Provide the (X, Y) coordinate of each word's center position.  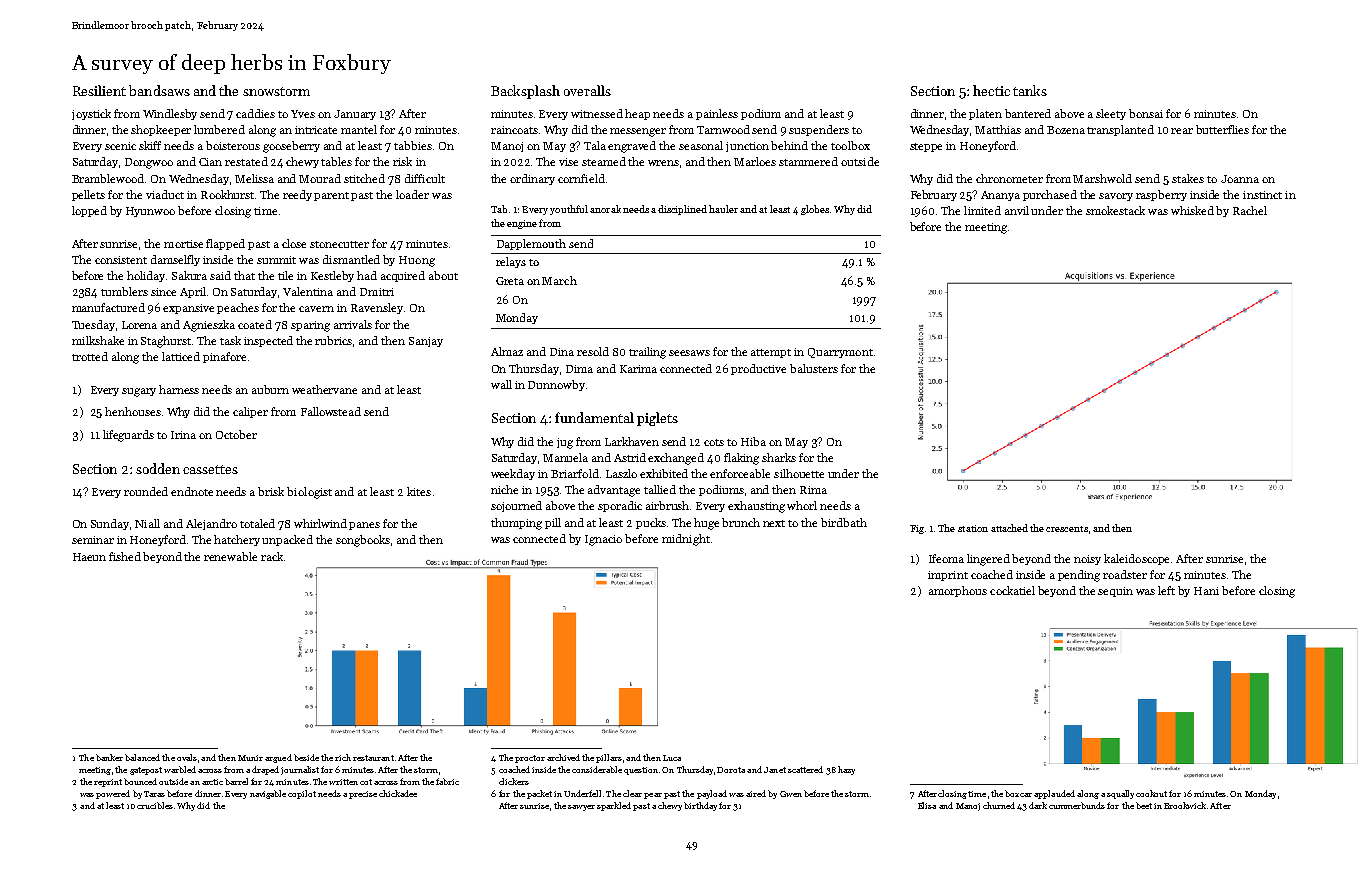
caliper (250, 412)
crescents (1067, 529)
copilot (302, 794)
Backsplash (525, 92)
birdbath (844, 522)
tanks (1030, 90)
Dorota (731, 770)
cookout (1151, 793)
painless (717, 114)
